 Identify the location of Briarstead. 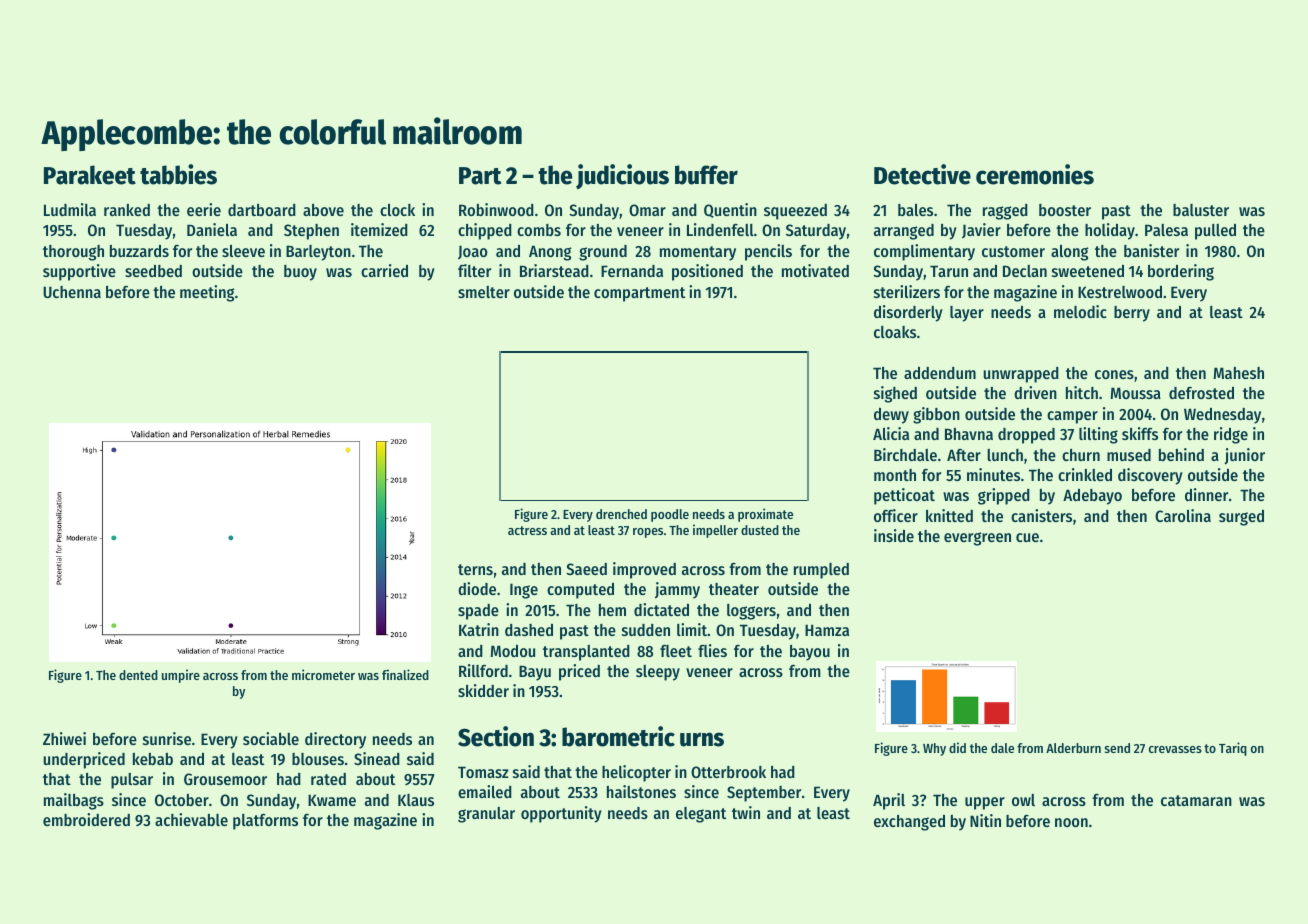
(554, 270).
